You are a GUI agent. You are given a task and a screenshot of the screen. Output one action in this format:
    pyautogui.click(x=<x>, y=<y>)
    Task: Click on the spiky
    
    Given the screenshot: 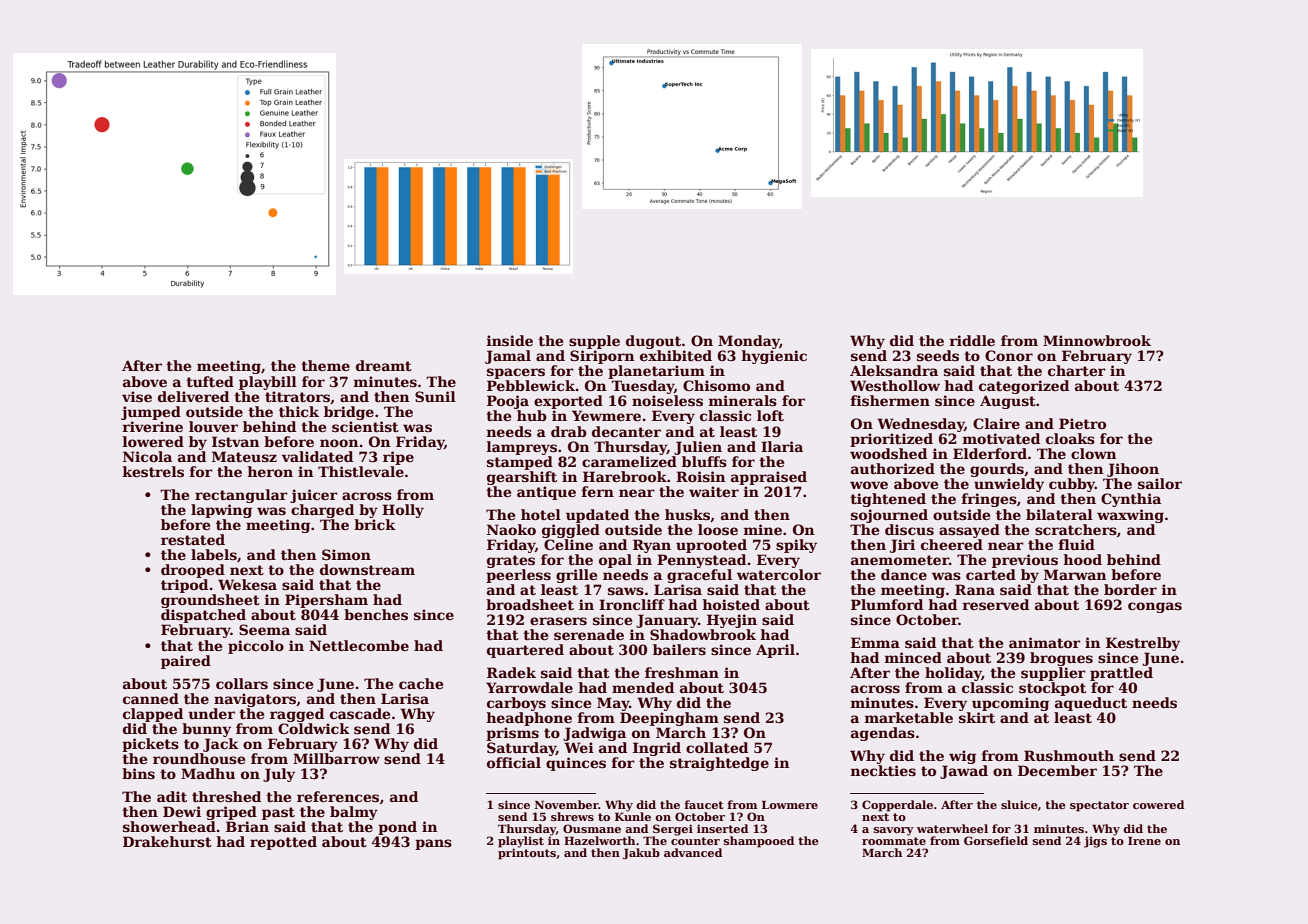 What is the action you would take?
    pyautogui.click(x=796, y=546)
